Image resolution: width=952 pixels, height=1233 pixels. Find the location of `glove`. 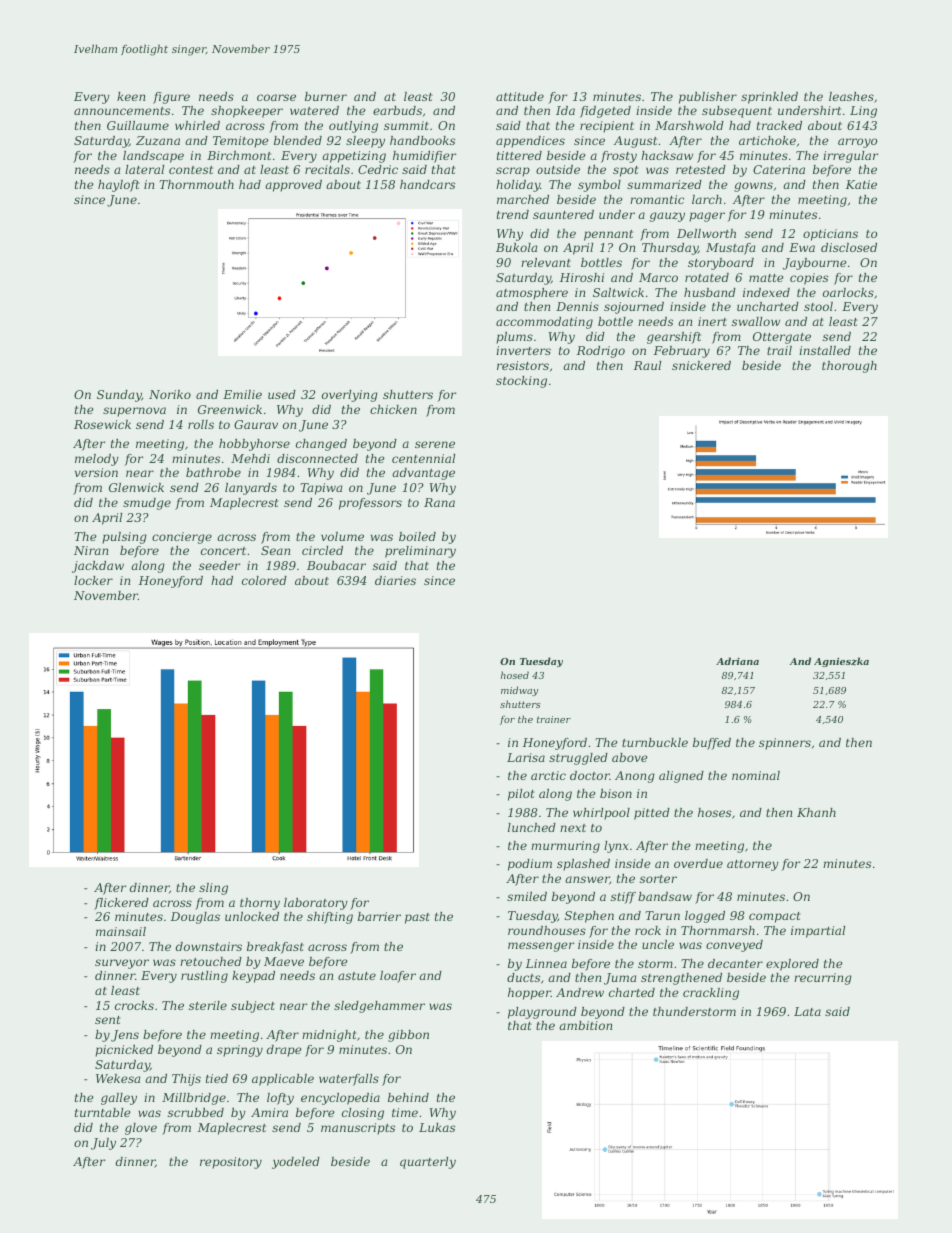

glove is located at coordinates (141, 1129).
